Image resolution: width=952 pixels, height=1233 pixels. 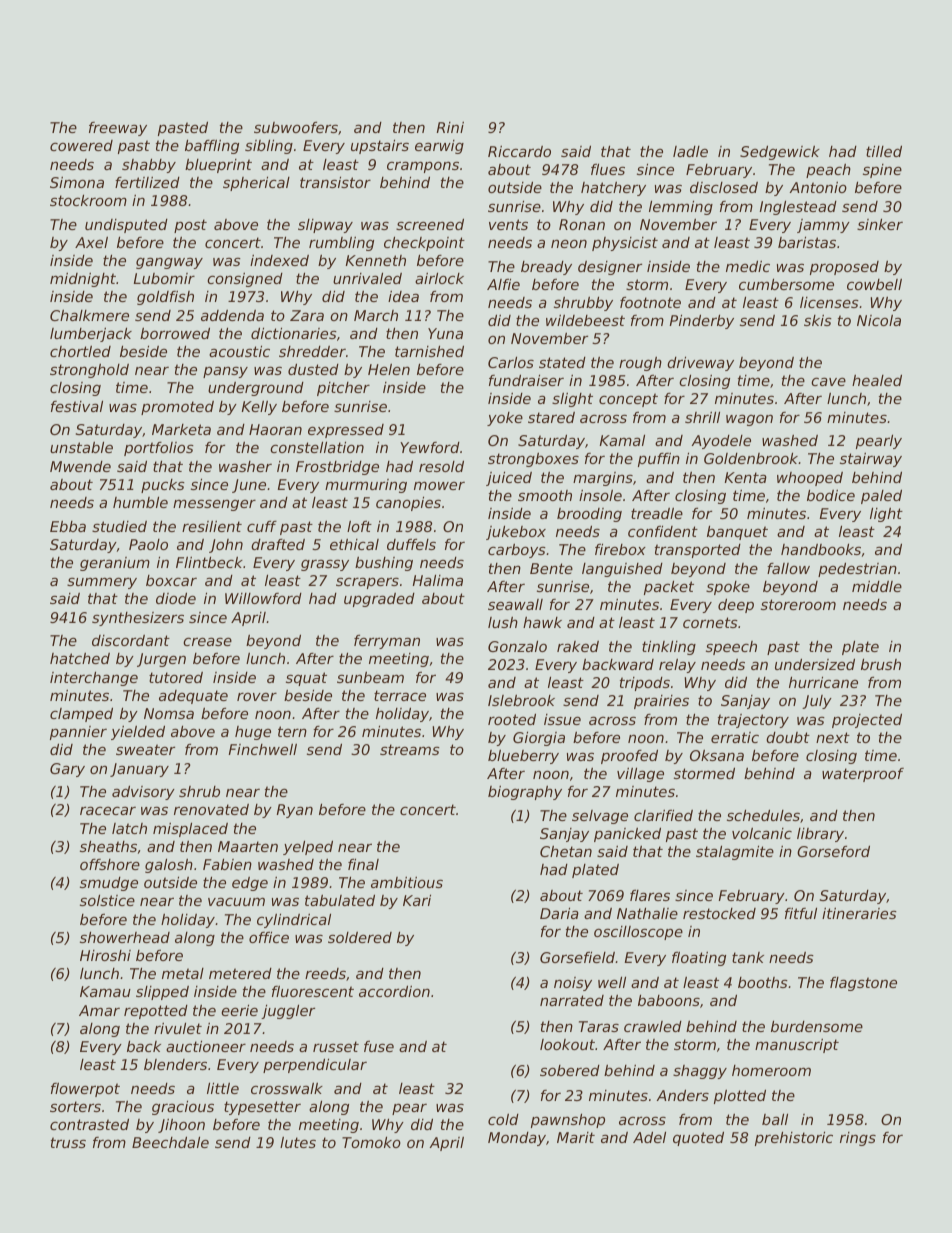 What do you see at coordinates (884, 151) in the page?
I see `tilled` at bounding box center [884, 151].
